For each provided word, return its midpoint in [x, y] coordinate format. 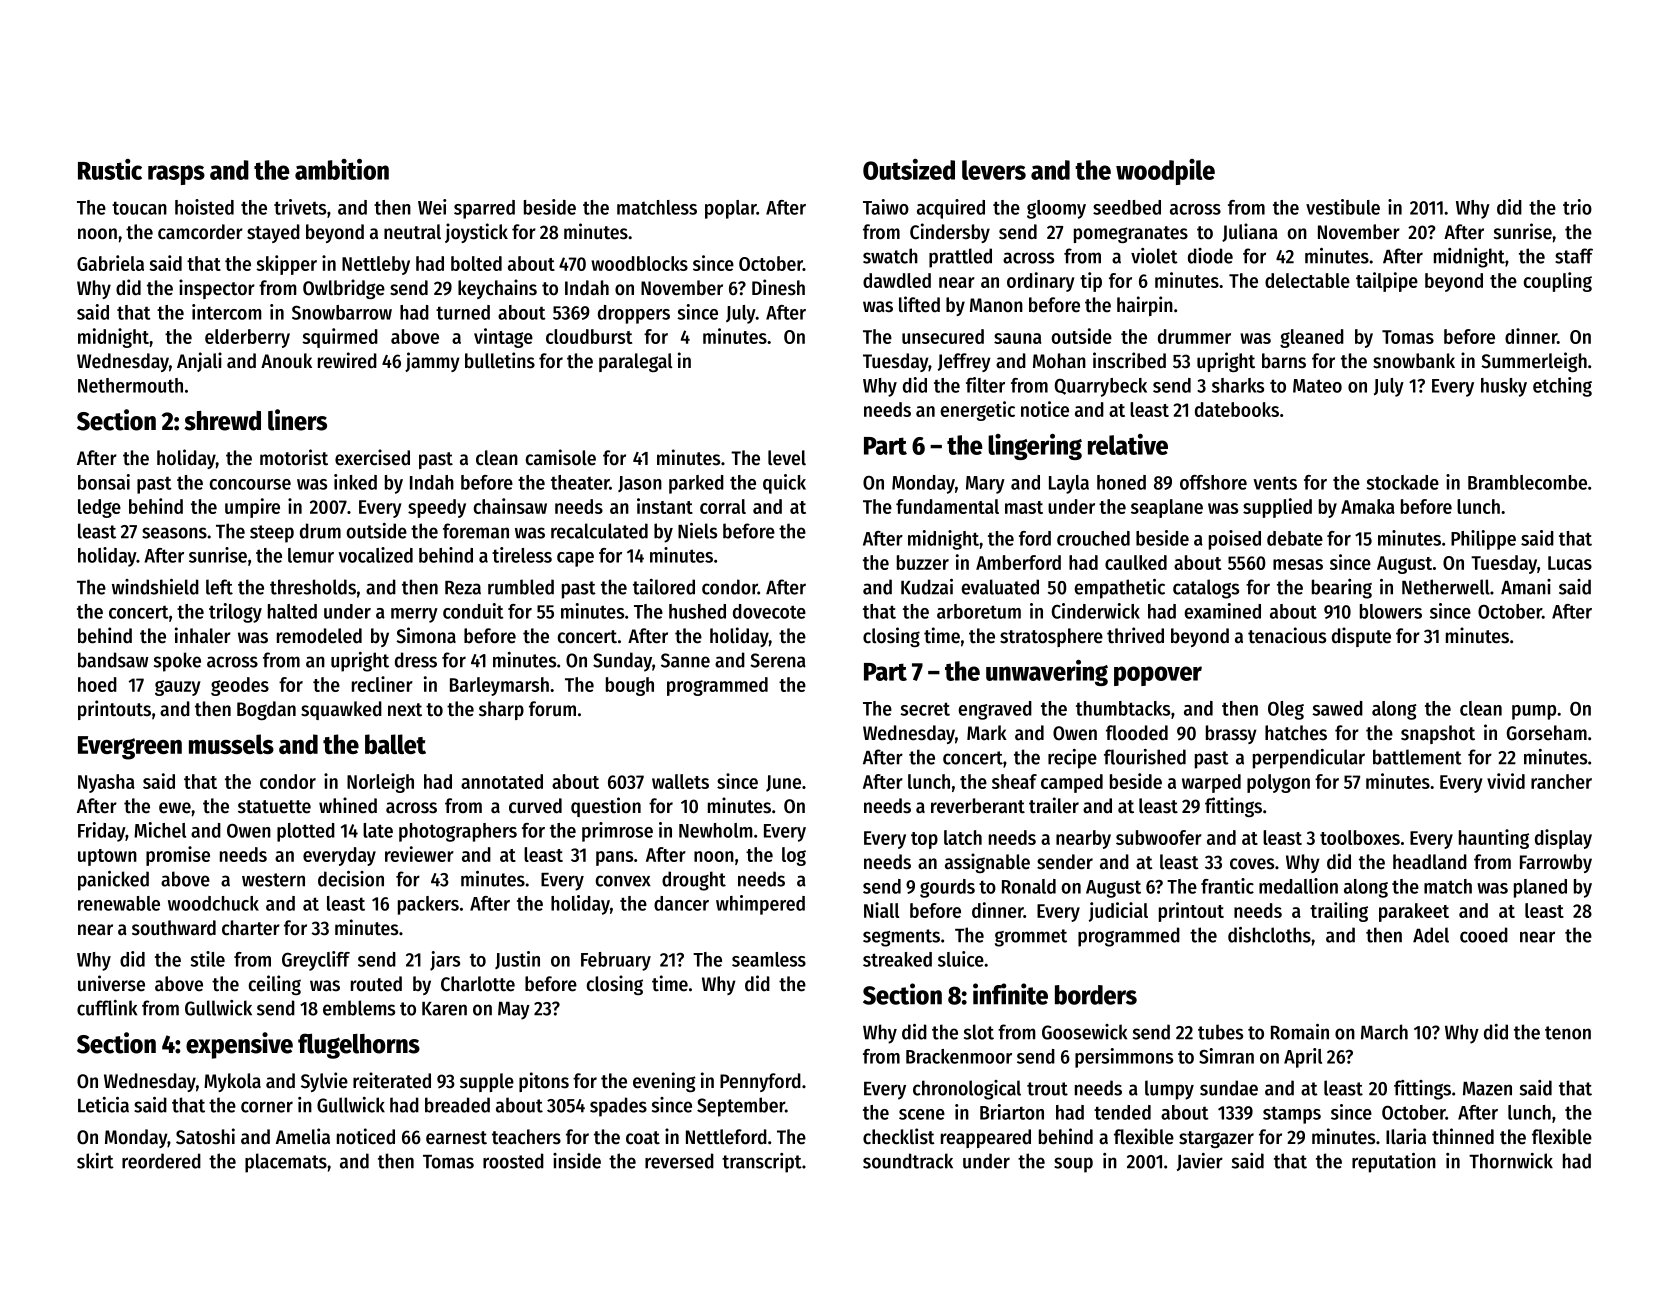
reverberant [978, 806]
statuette [274, 807]
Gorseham [1547, 733]
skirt [95, 1161]
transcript [762, 1163]
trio [1577, 207]
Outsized [909, 169]
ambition [342, 169]
